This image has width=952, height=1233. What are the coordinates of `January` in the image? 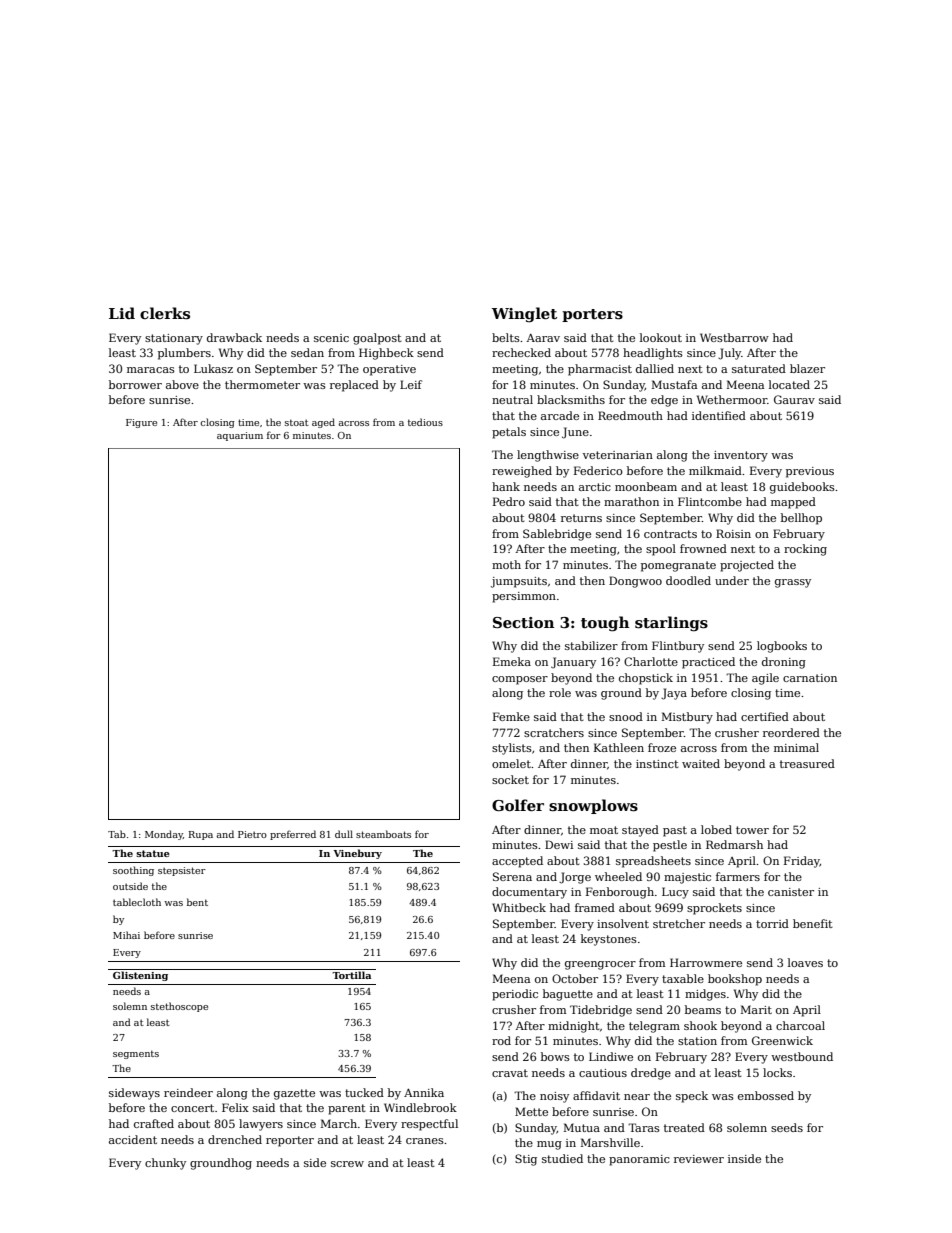 It's located at (573, 663).
